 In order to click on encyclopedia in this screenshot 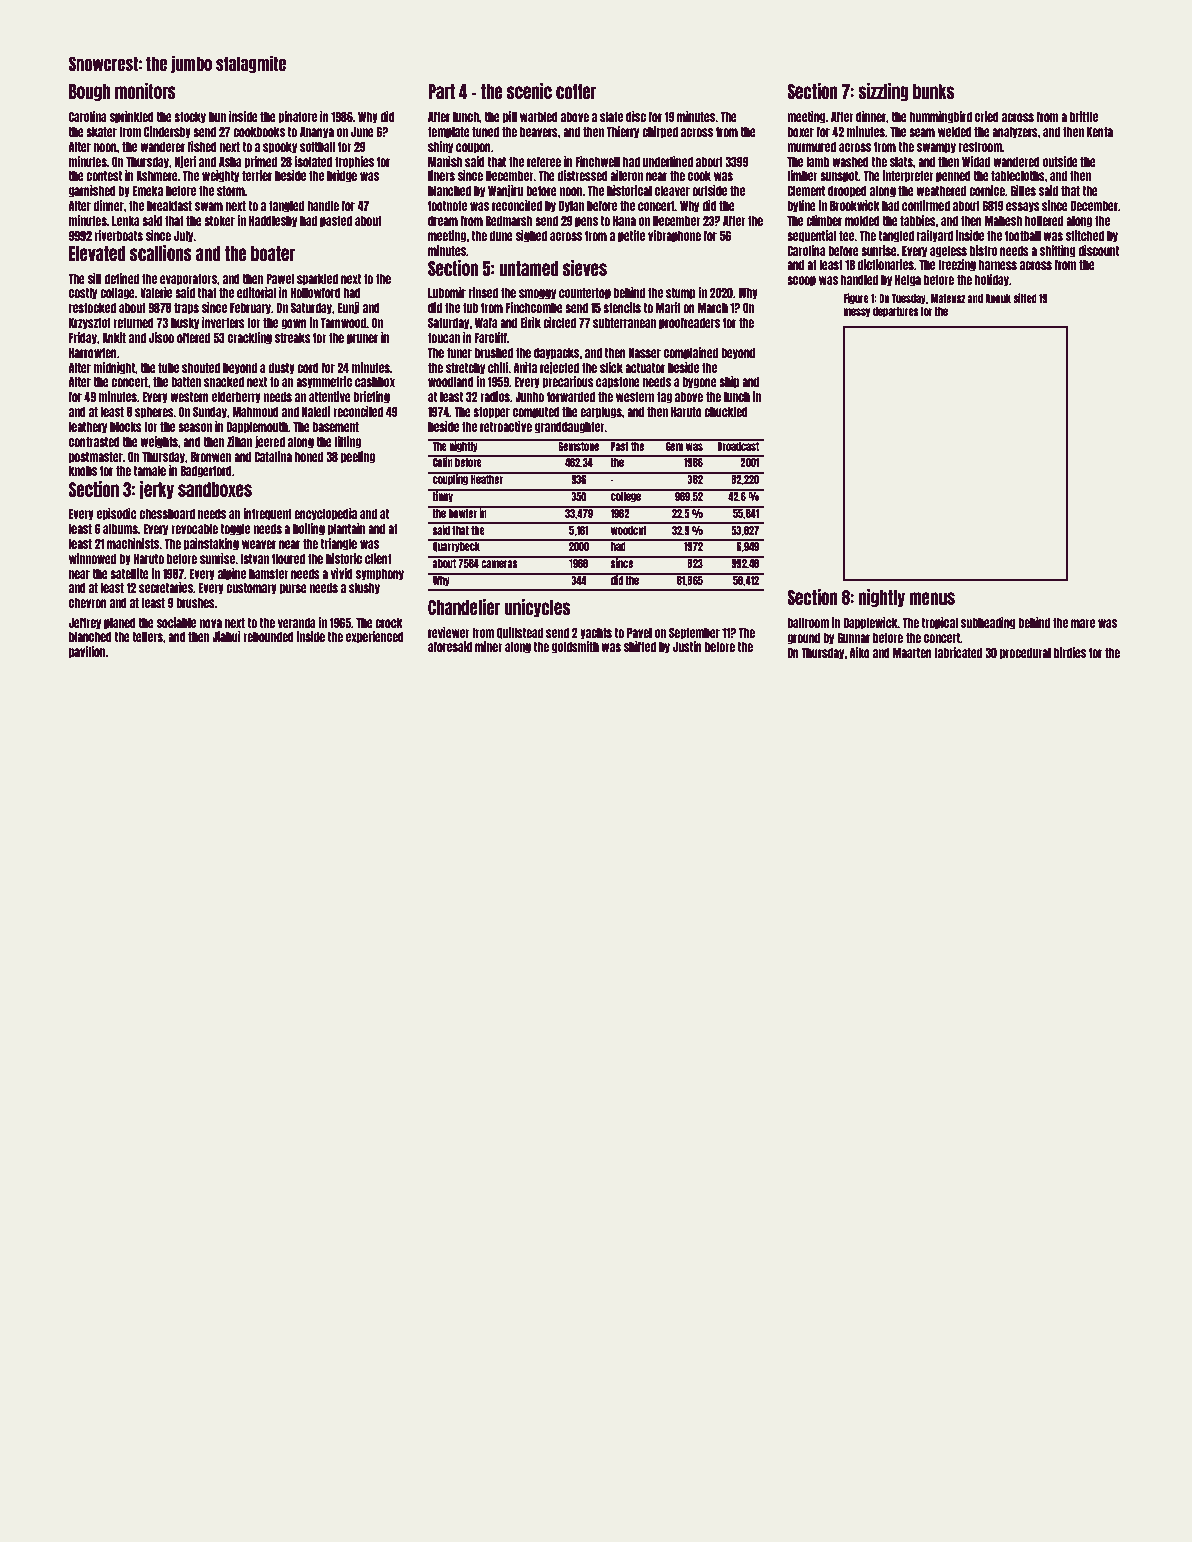, I will do `click(325, 514)`.
